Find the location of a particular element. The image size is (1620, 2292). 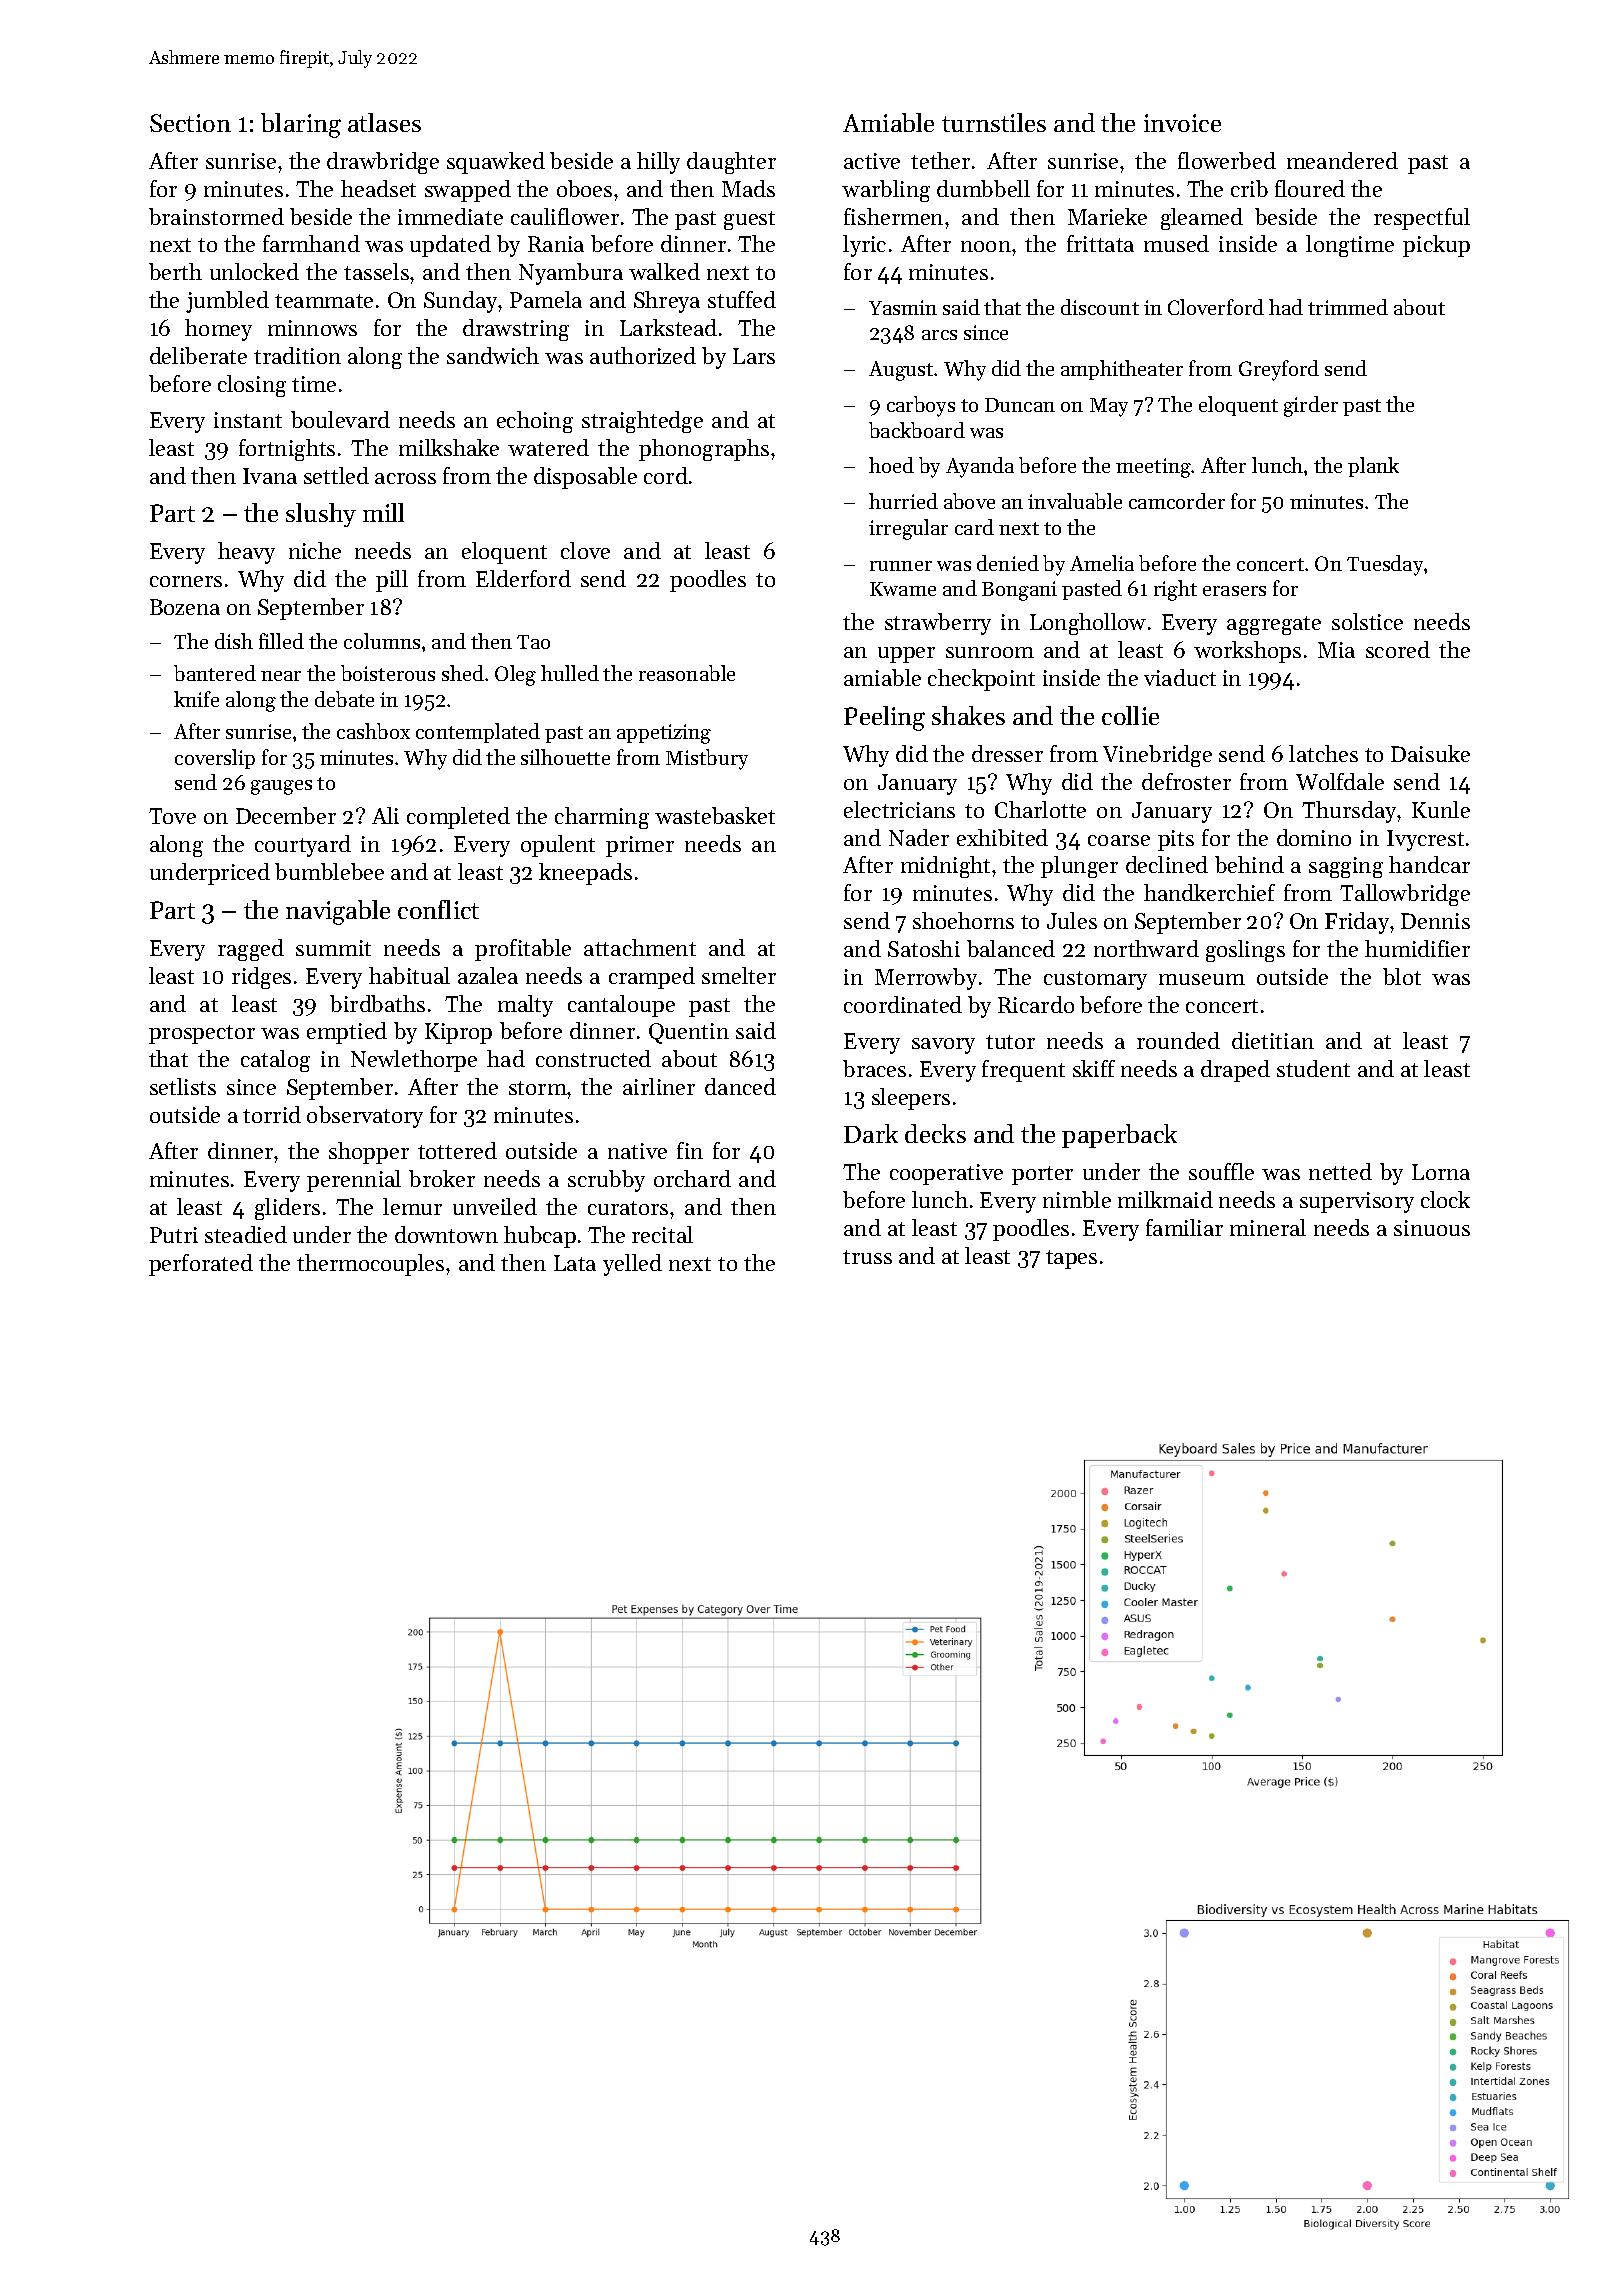

midnight is located at coordinates (945, 867).
